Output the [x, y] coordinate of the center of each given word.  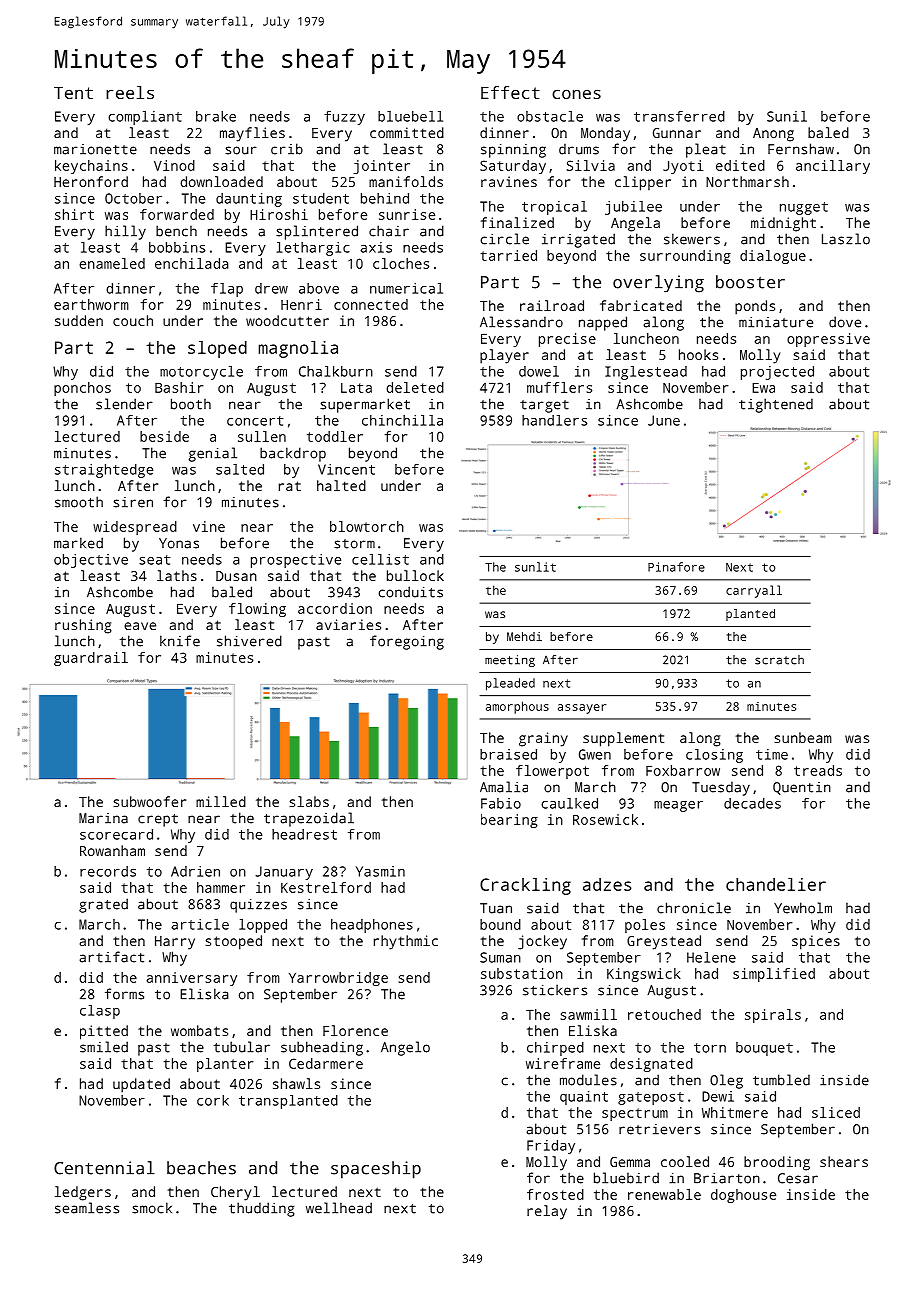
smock [152, 1208]
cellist [380, 559]
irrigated [578, 240]
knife [180, 641]
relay [547, 1212]
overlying [658, 284]
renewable [664, 1194]
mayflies [252, 134]
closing [714, 756]
